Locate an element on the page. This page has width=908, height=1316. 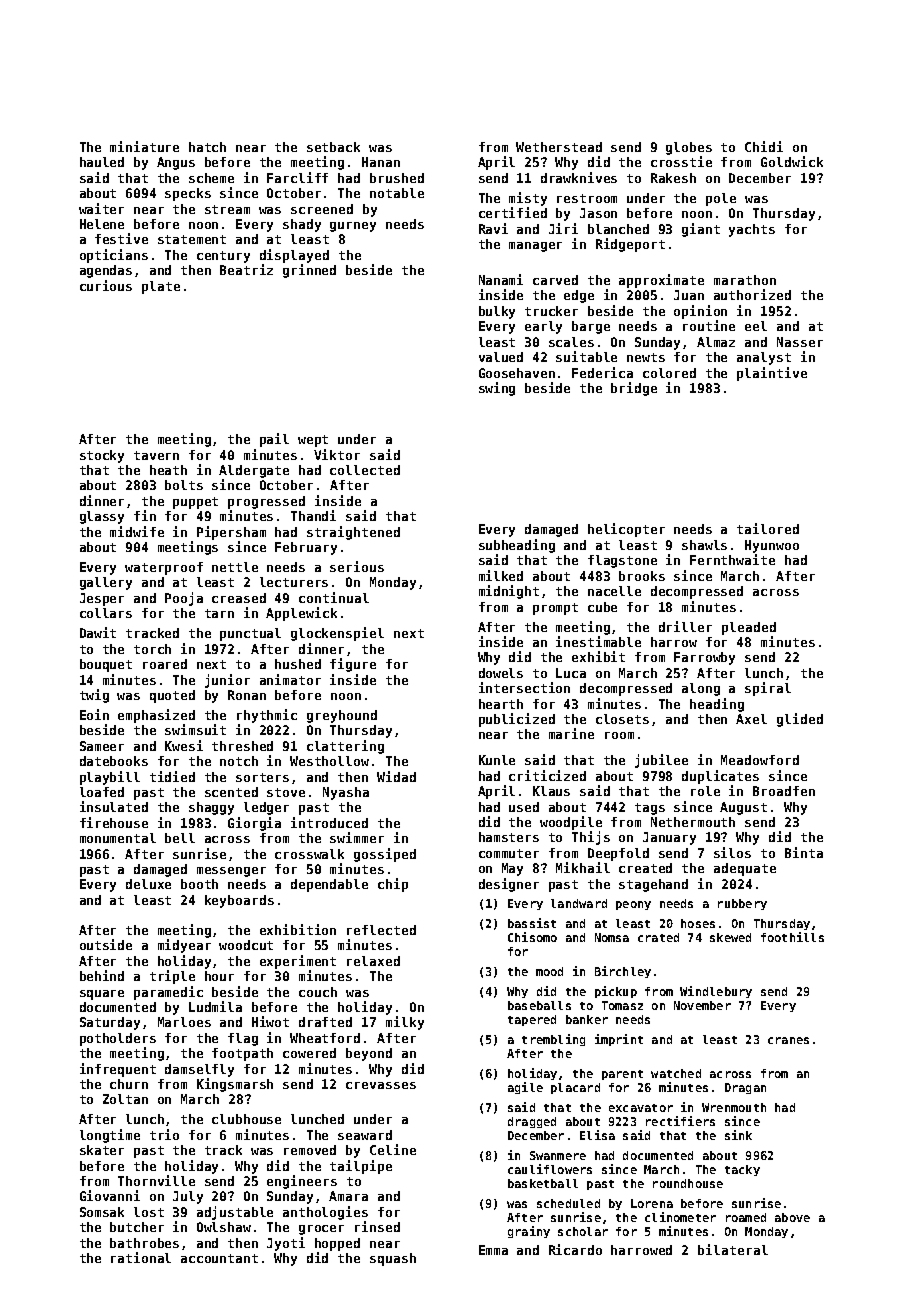
August is located at coordinates (743, 808).
